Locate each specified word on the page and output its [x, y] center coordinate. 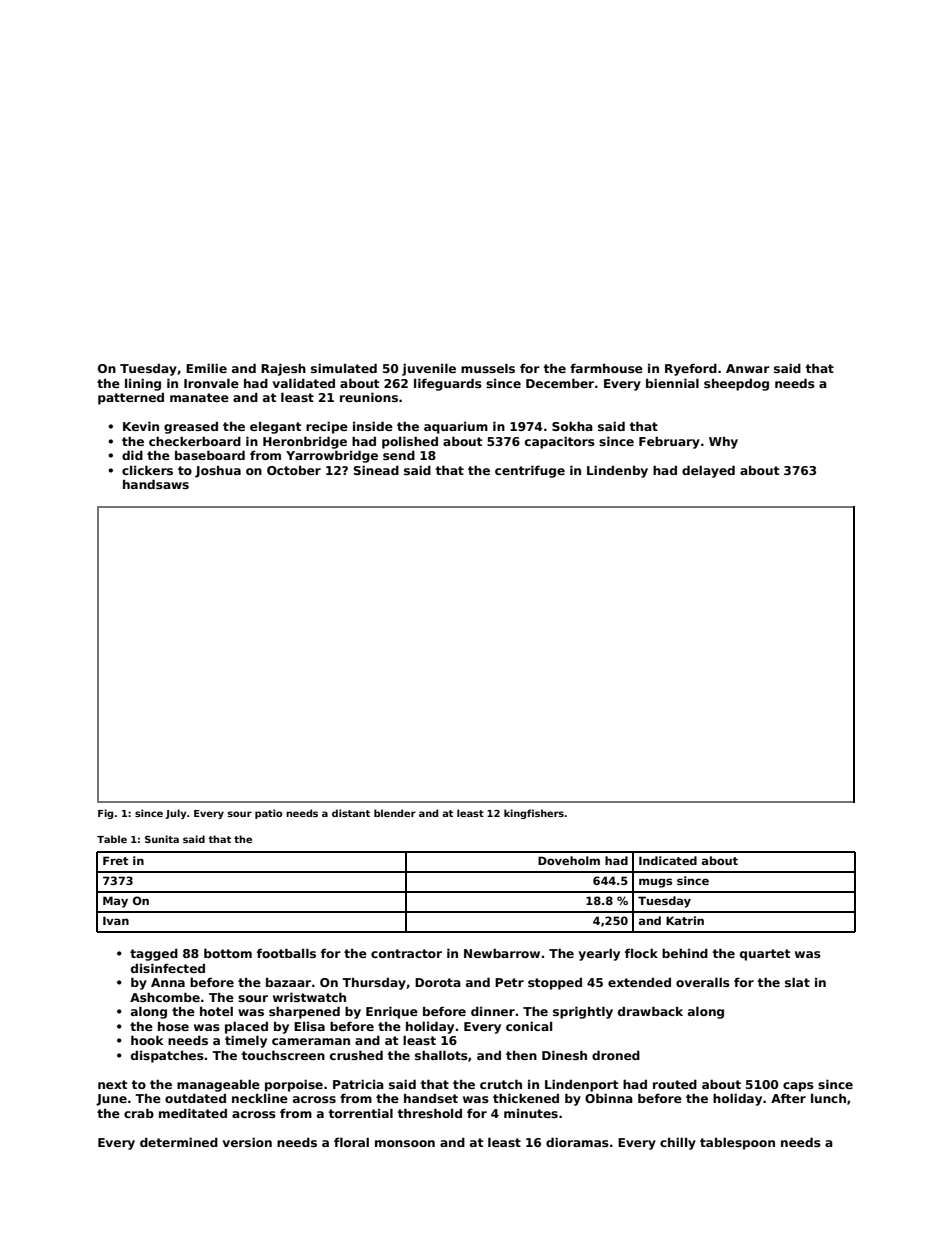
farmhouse [606, 368]
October [294, 470]
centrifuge [530, 471]
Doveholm [569, 860]
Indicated [668, 860]
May [115, 902]
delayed [708, 471]
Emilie [206, 368]
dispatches [167, 1056]
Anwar [748, 368]
